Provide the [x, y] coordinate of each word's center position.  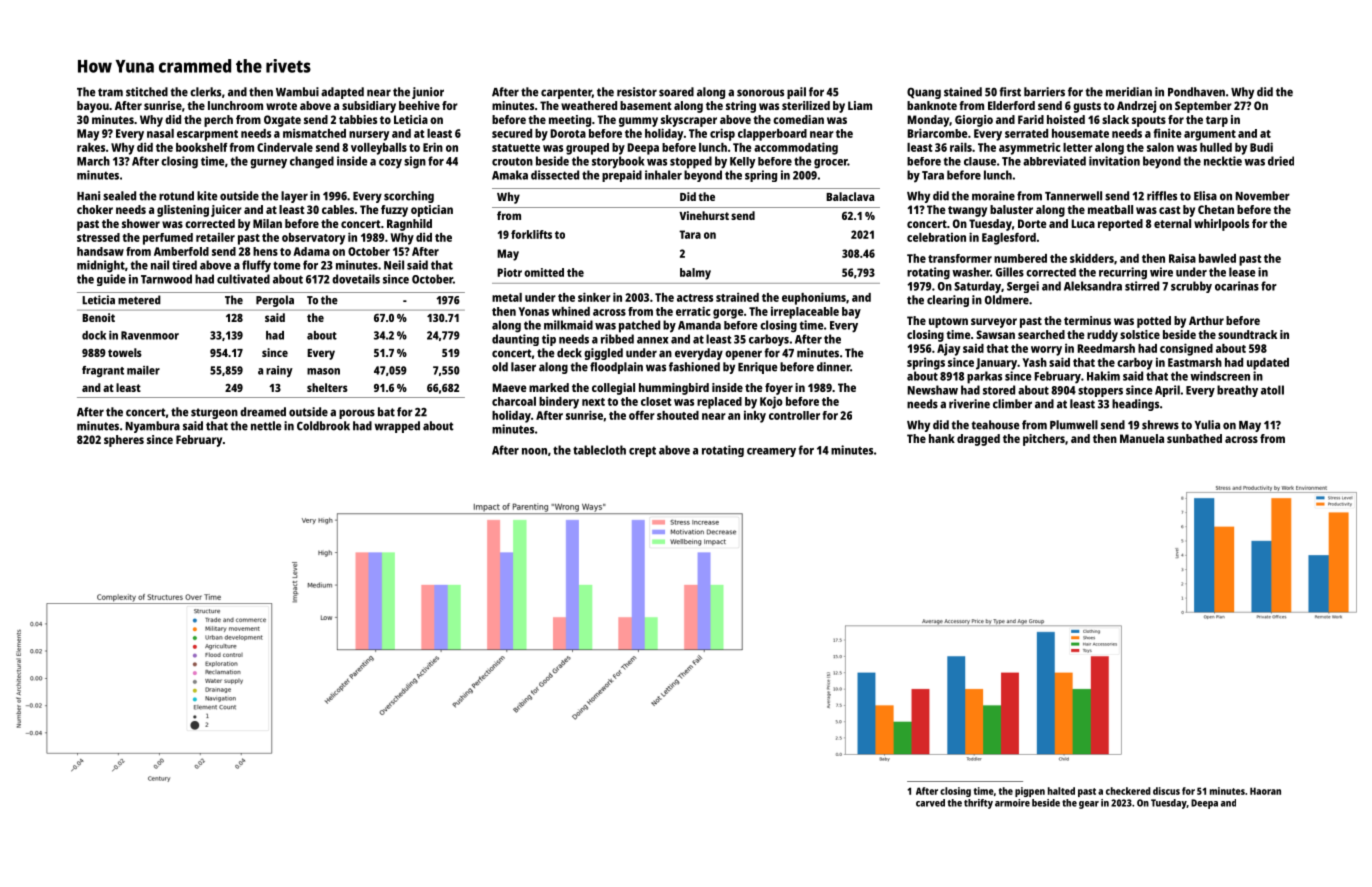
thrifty [978, 804]
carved [930, 803]
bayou [93, 107]
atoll [1272, 390]
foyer [779, 389]
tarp [1217, 121]
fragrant [103, 371]
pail [796, 93]
